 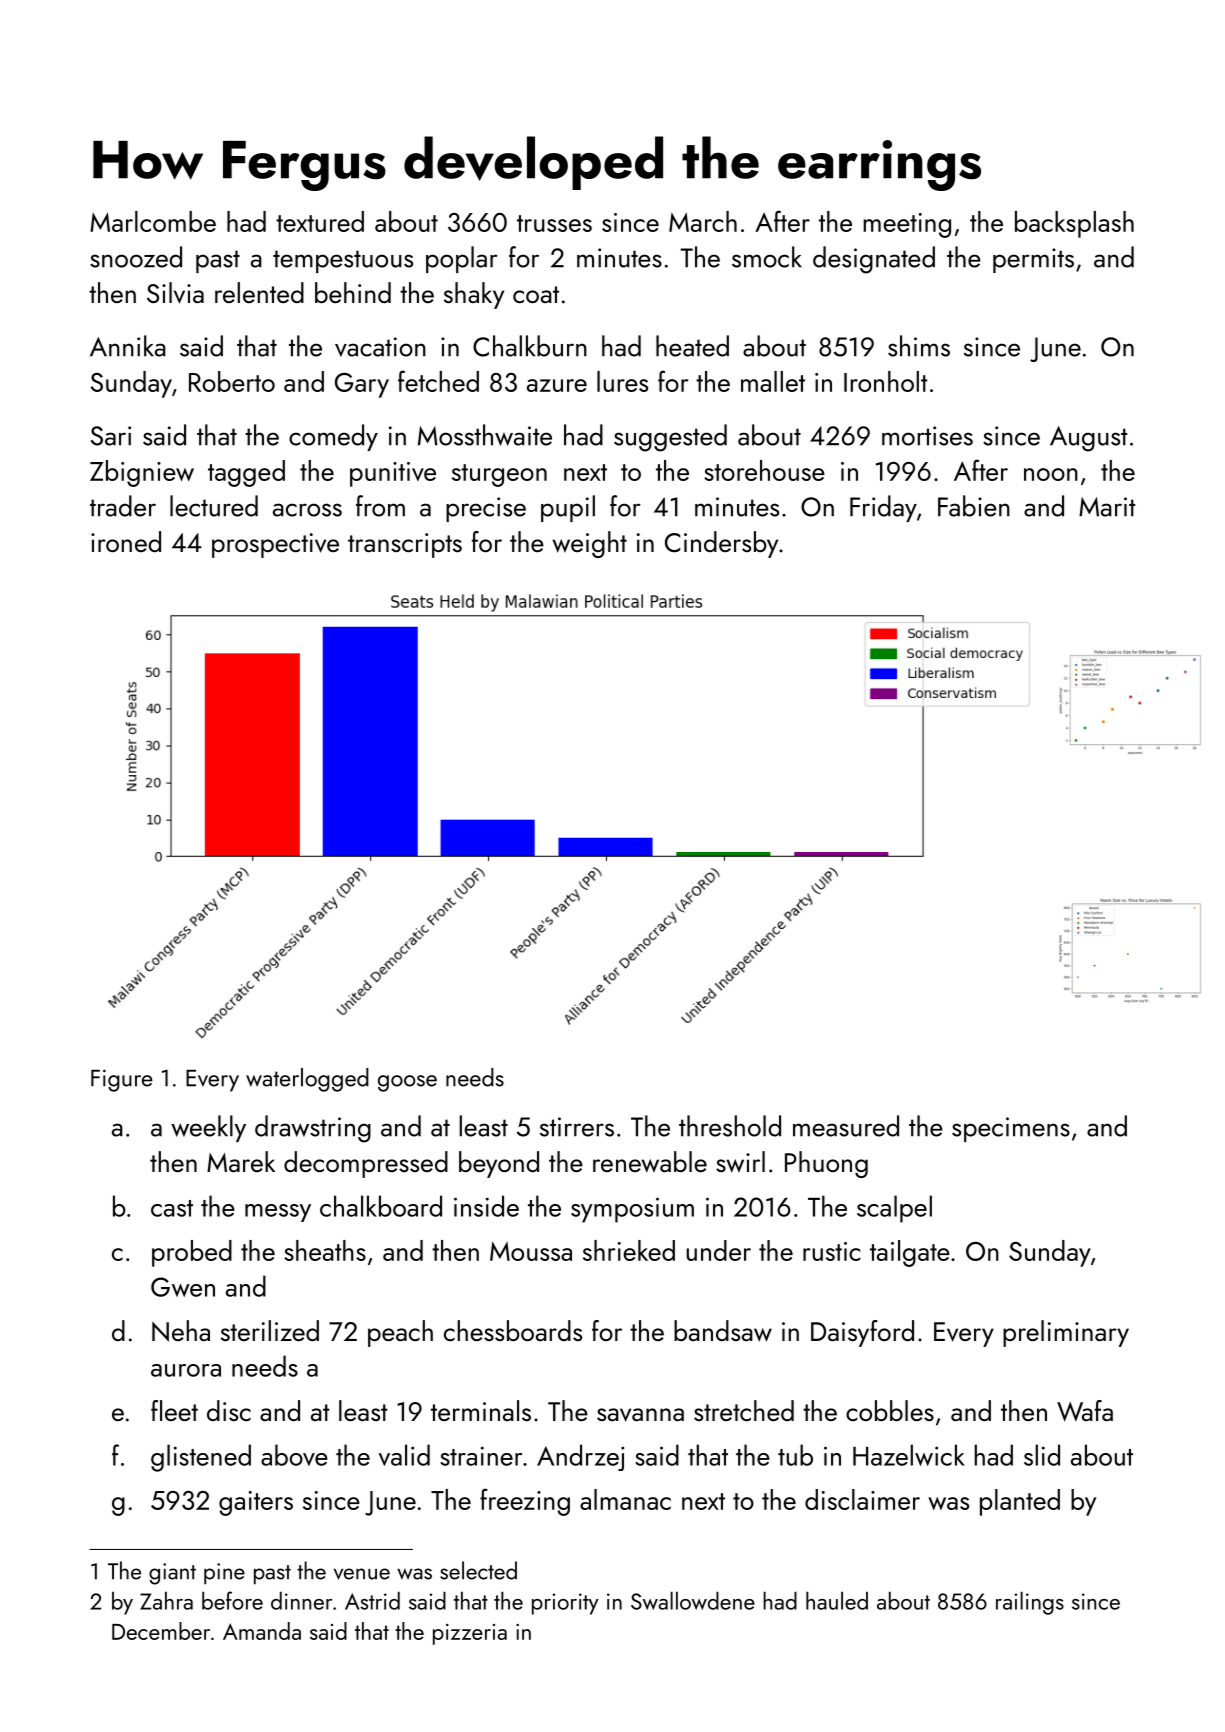 What do you see at coordinates (1030, 1603) in the screenshot?
I see `railings` at bounding box center [1030, 1603].
